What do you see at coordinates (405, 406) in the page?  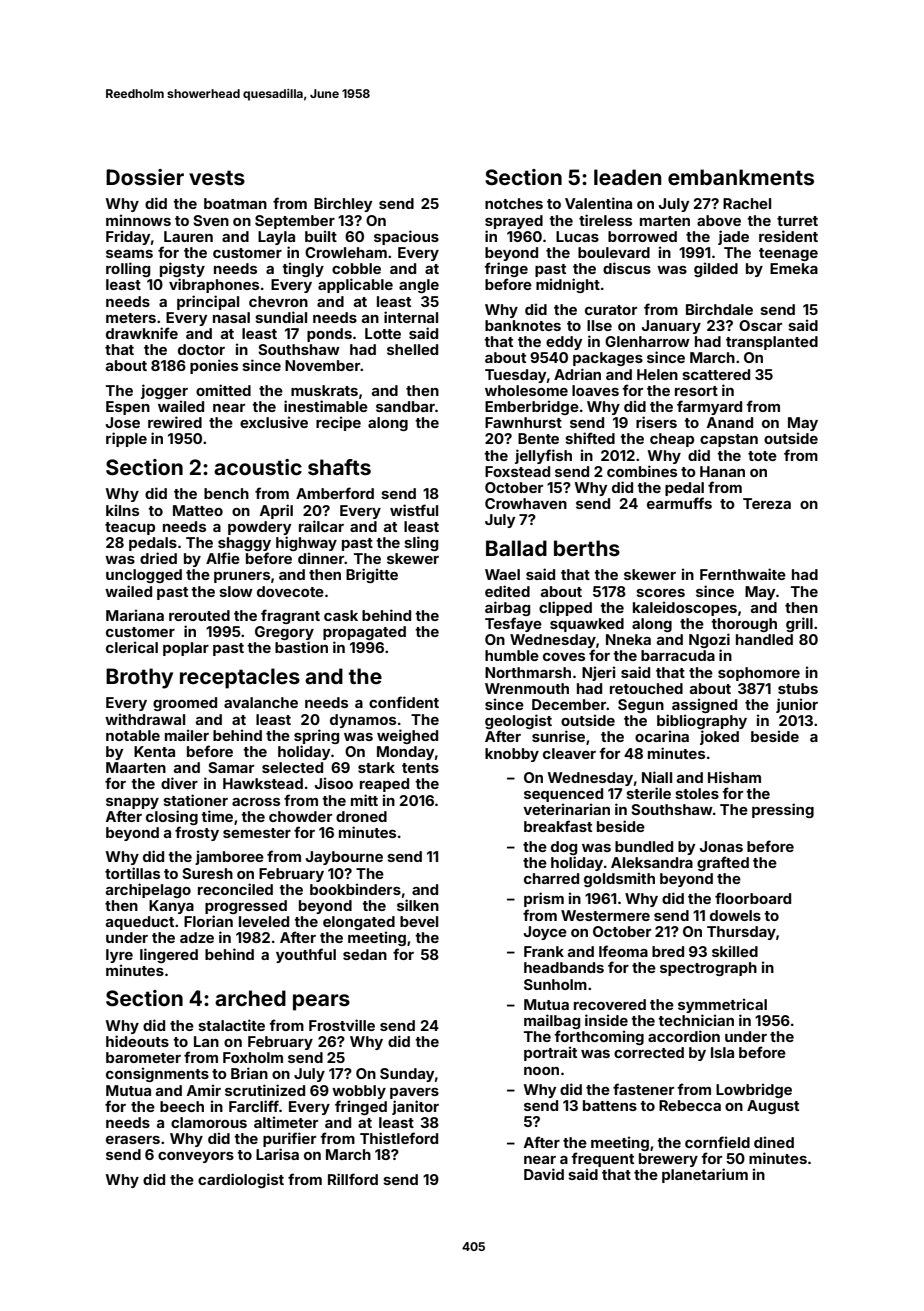 I see `sandbar` at bounding box center [405, 406].
